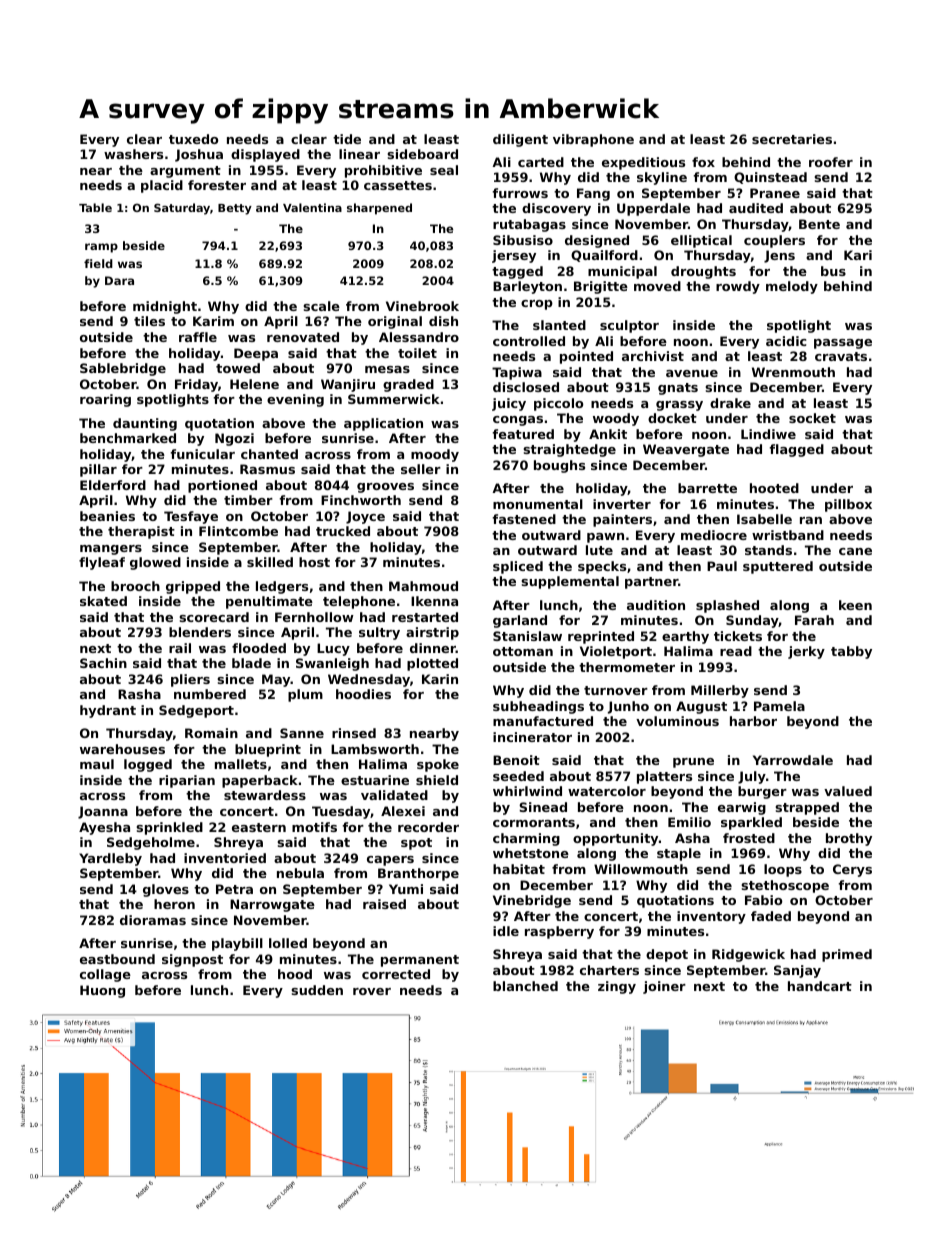 This page has width=952, height=1233. Describe the element at coordinates (317, 990) in the page. I see `sudden` at that location.
